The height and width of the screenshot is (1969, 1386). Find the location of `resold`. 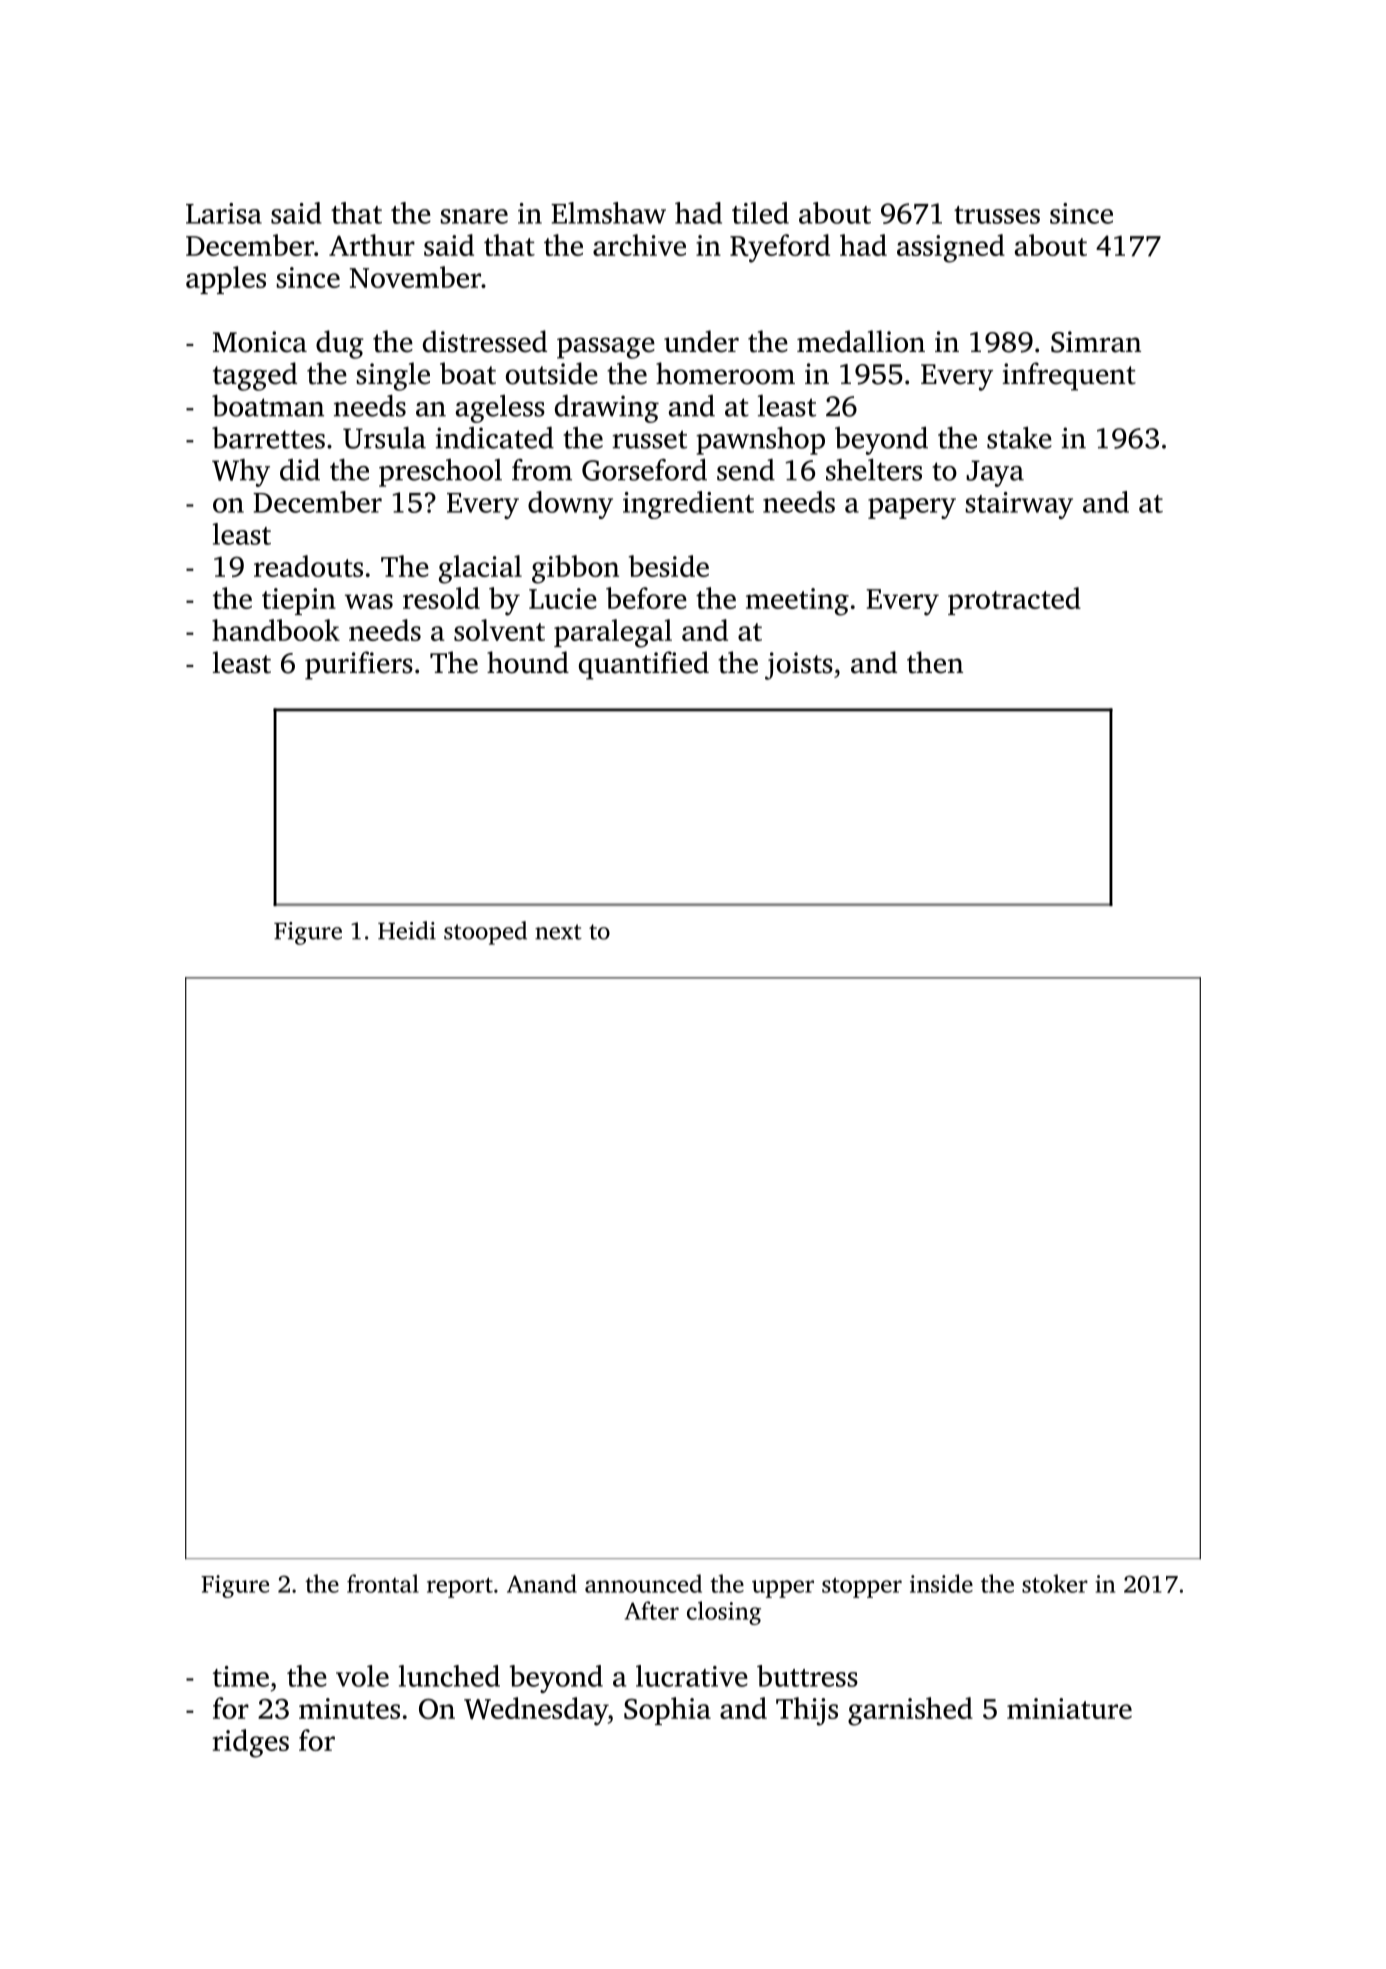

resold is located at coordinates (441, 598).
